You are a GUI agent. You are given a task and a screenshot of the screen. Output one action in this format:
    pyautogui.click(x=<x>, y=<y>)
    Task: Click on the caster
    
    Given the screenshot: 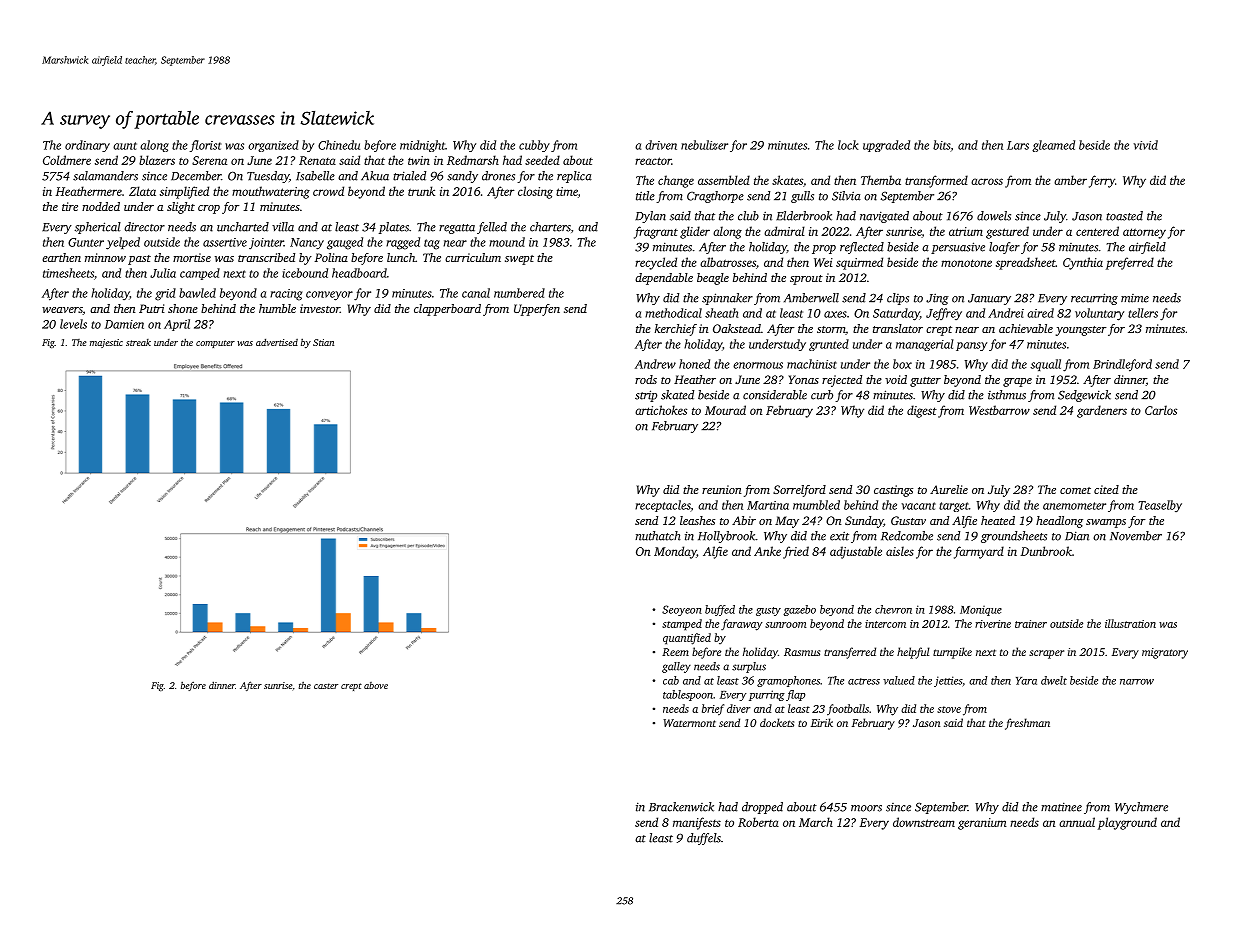 What is the action you would take?
    pyautogui.click(x=326, y=686)
